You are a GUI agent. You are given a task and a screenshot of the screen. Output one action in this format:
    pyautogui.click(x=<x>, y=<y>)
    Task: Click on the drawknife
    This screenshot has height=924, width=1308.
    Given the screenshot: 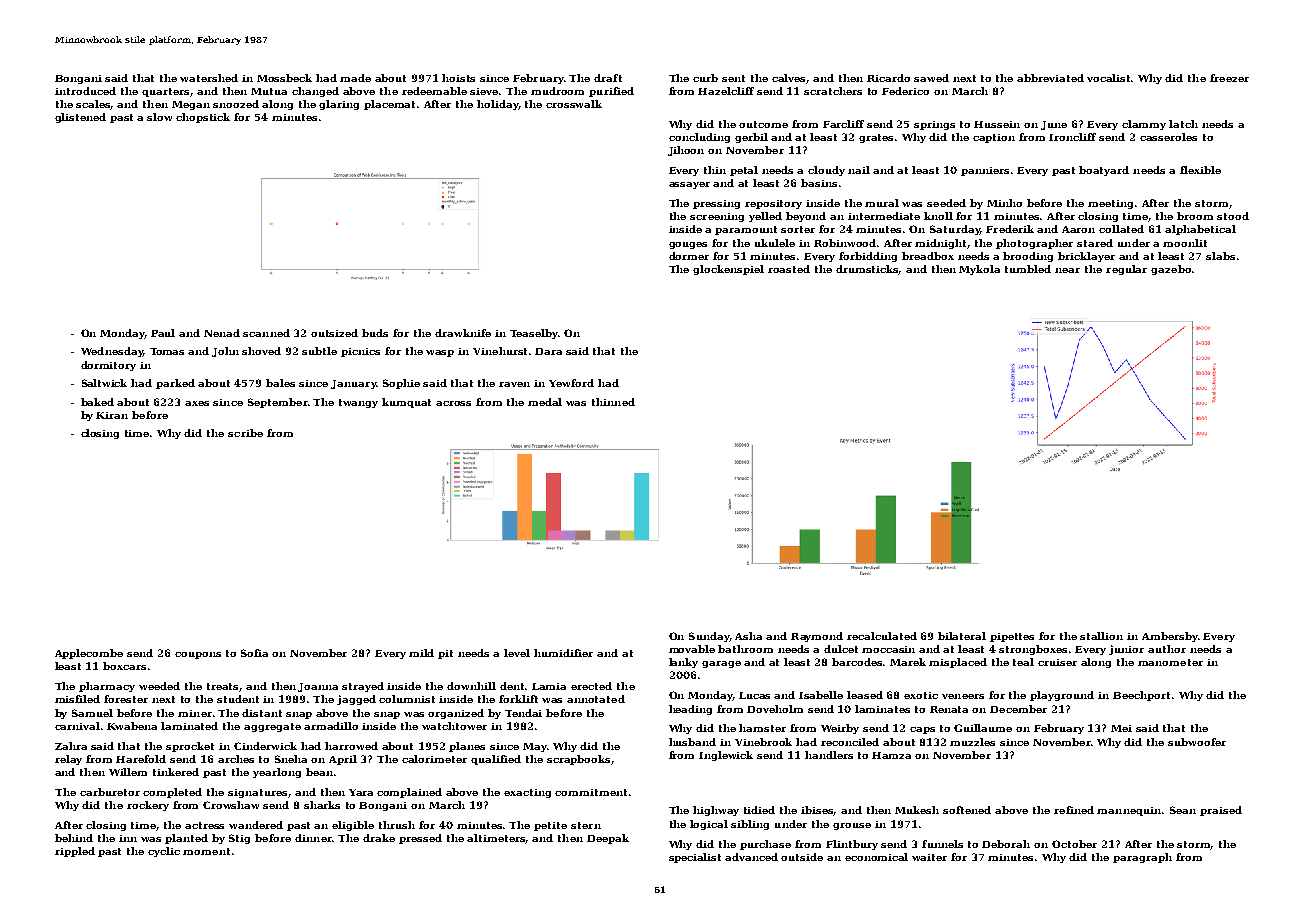 What is the action you would take?
    pyautogui.click(x=463, y=333)
